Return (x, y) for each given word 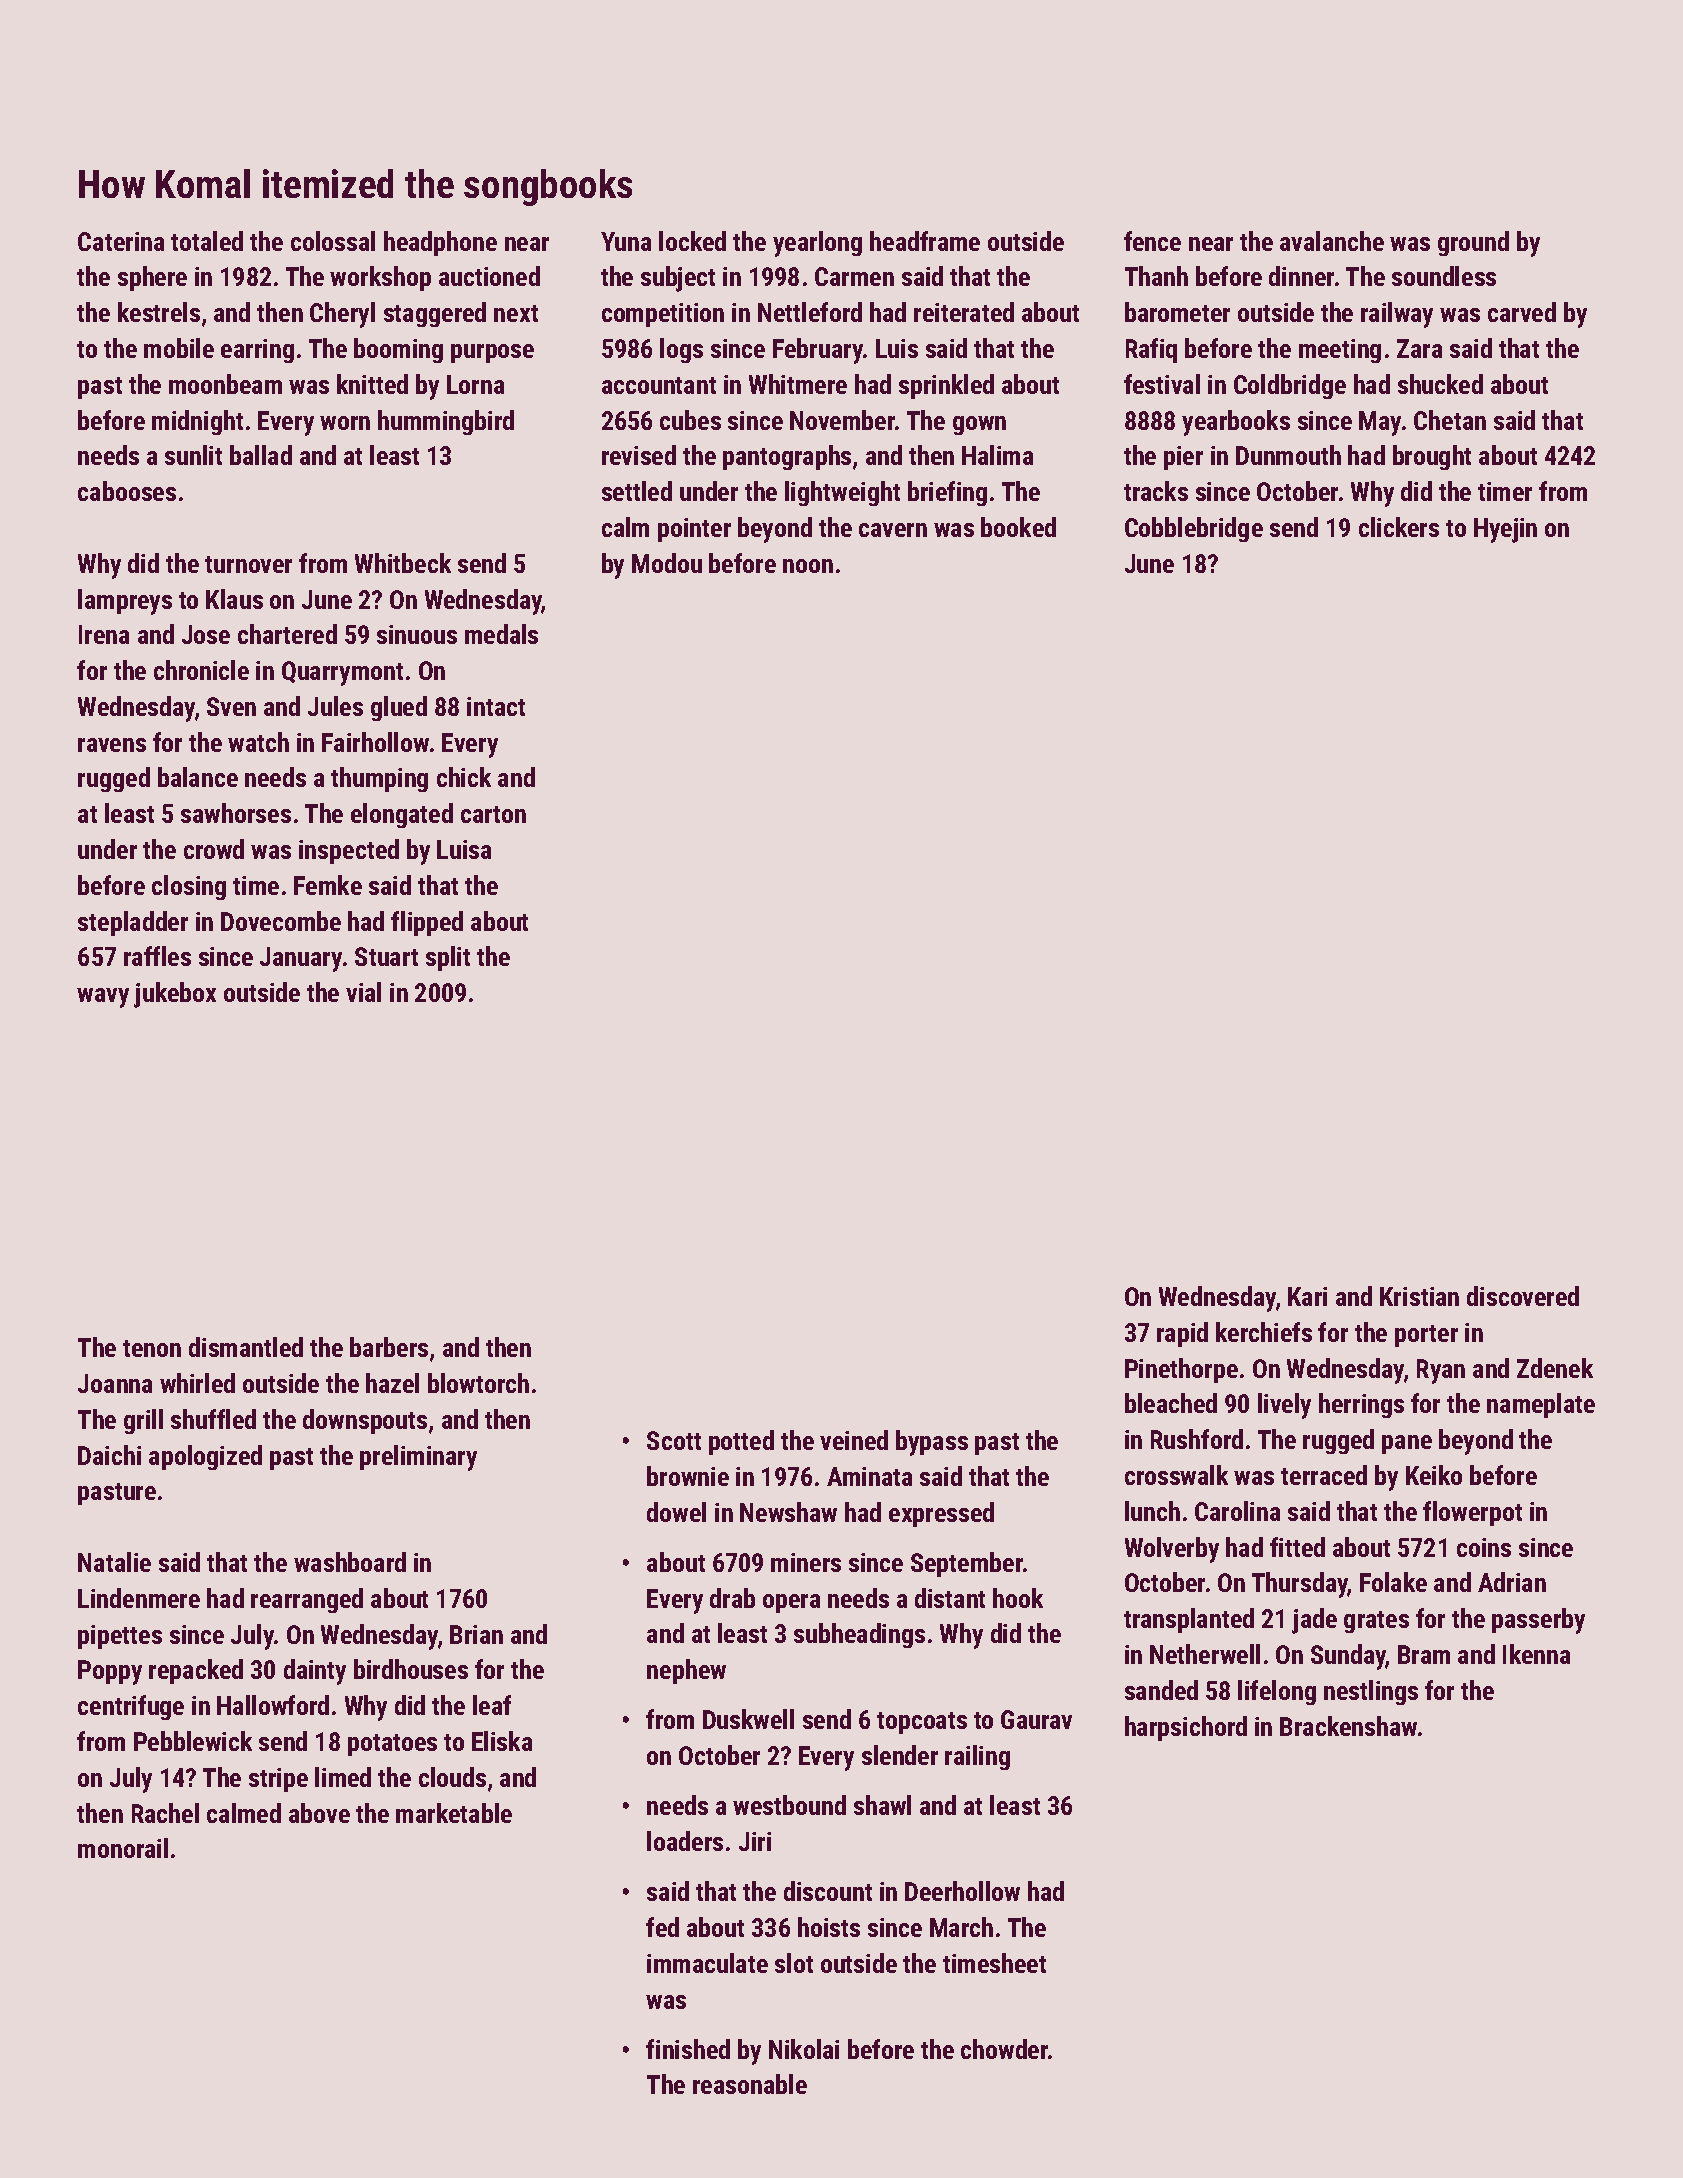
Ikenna (1536, 1654)
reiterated (964, 312)
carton (493, 814)
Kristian (1419, 1296)
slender (900, 1755)
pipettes (120, 1637)
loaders (685, 1841)
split (448, 958)
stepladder (133, 923)
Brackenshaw (1348, 1726)
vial (363, 992)
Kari (1307, 1296)
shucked (1440, 384)
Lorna (475, 384)
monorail (123, 1848)
